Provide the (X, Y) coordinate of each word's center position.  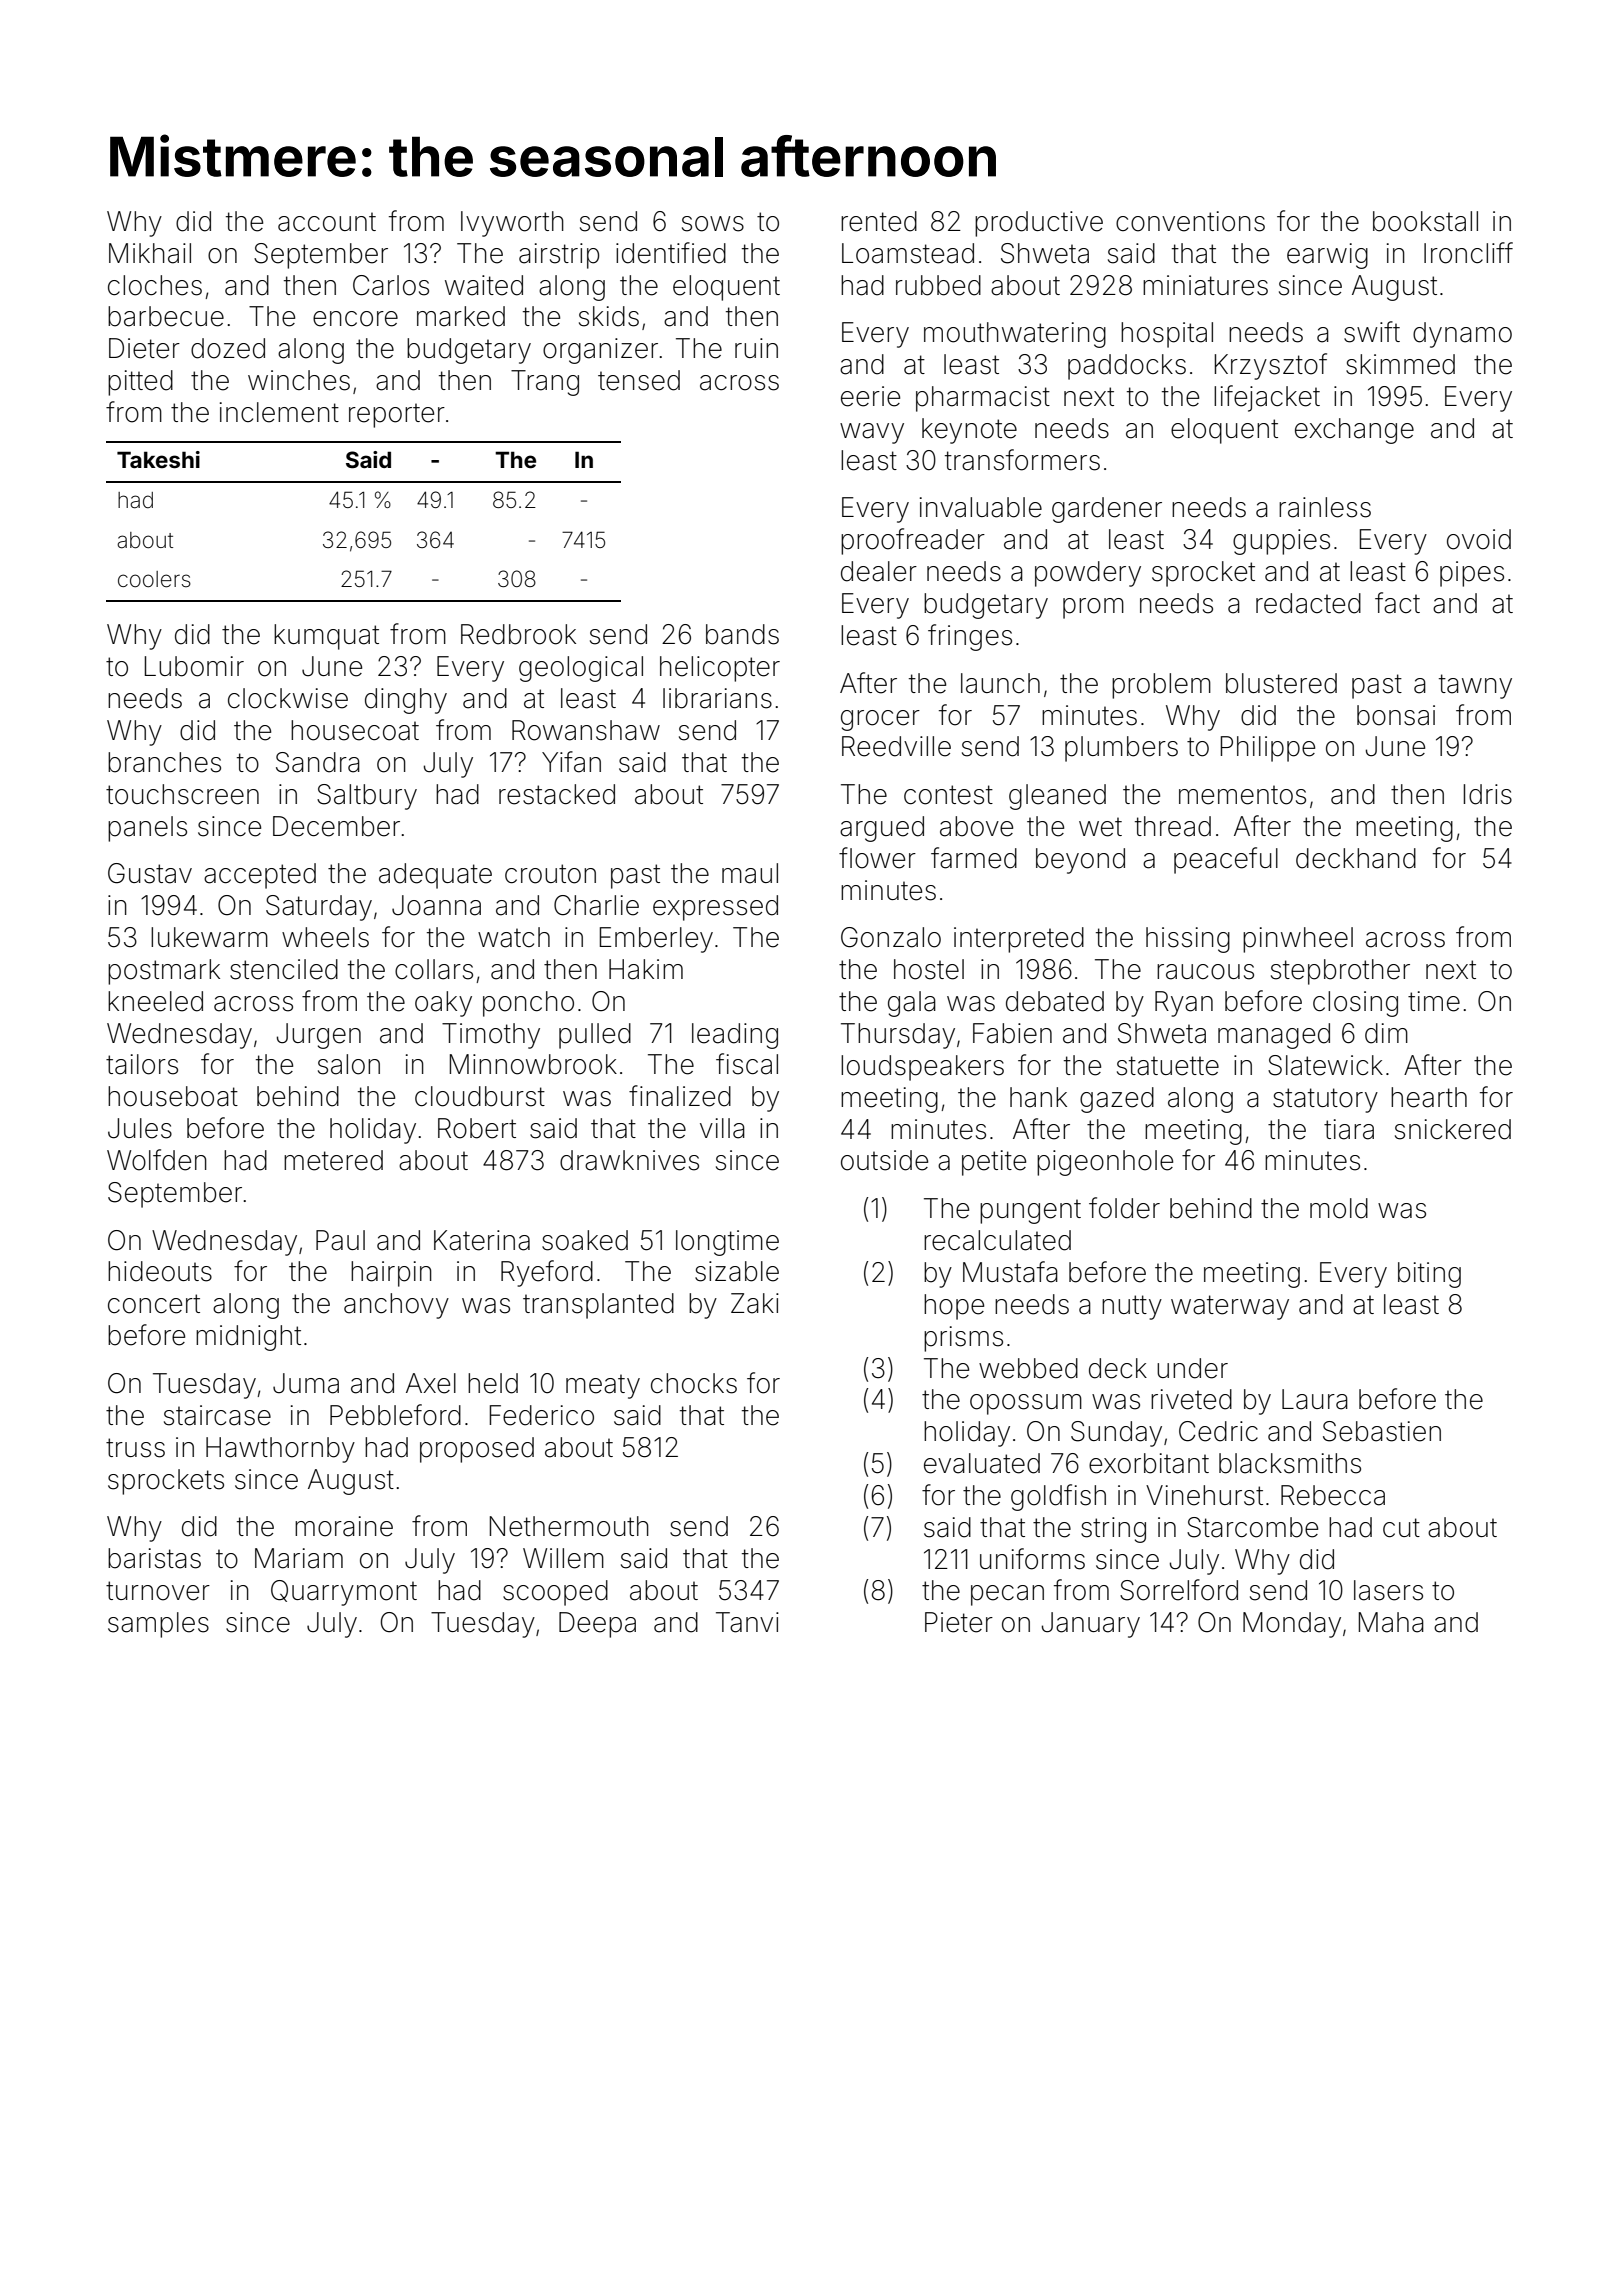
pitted (140, 383)
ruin (756, 348)
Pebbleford (395, 1415)
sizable (737, 1271)
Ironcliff (1468, 253)
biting (1429, 1275)
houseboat (173, 1096)
